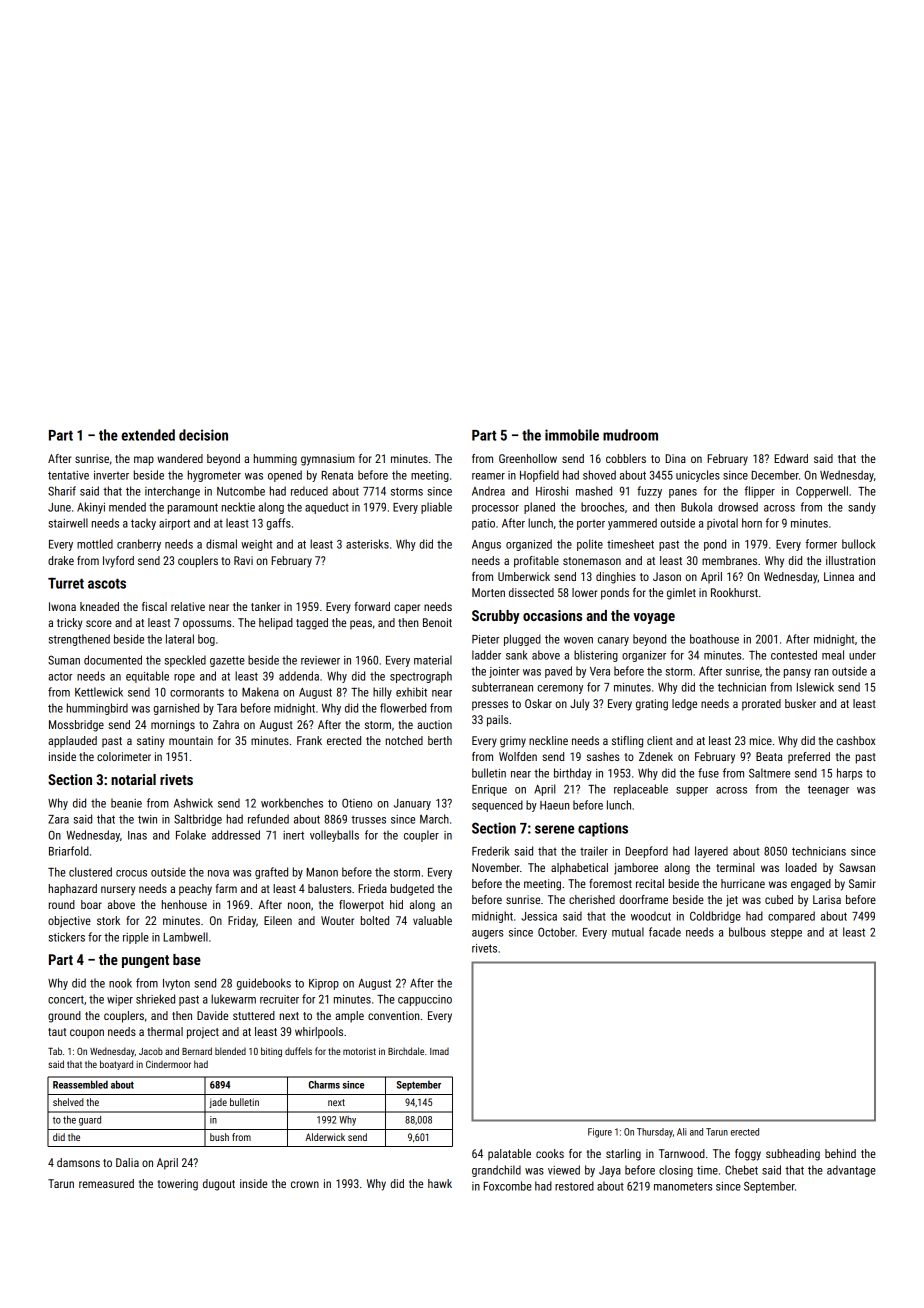 The width and height of the screenshot is (924, 1308). What do you see at coordinates (218, 873) in the screenshot?
I see `nova` at bounding box center [218, 873].
